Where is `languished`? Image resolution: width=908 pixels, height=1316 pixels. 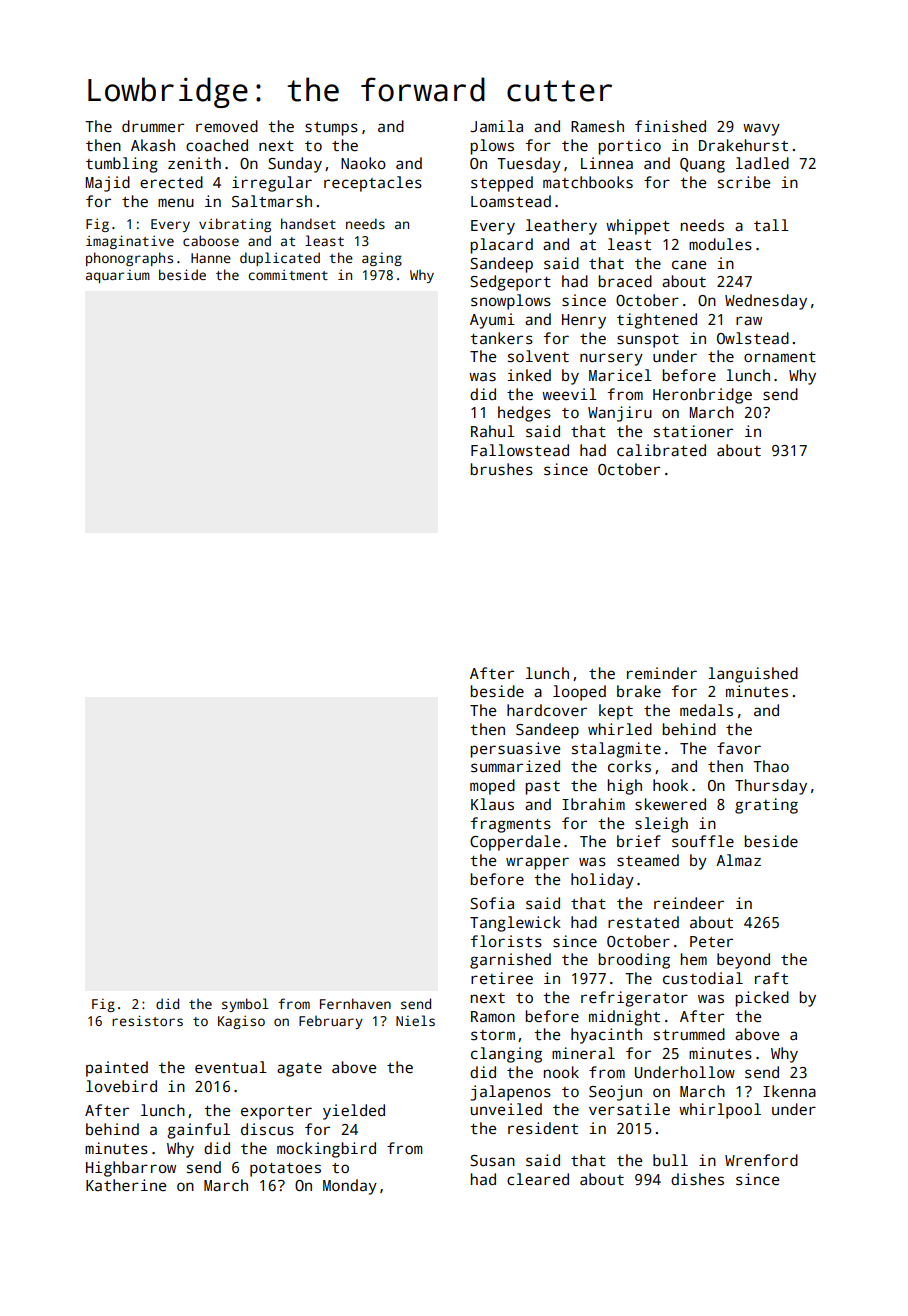 languished is located at coordinates (753, 675).
